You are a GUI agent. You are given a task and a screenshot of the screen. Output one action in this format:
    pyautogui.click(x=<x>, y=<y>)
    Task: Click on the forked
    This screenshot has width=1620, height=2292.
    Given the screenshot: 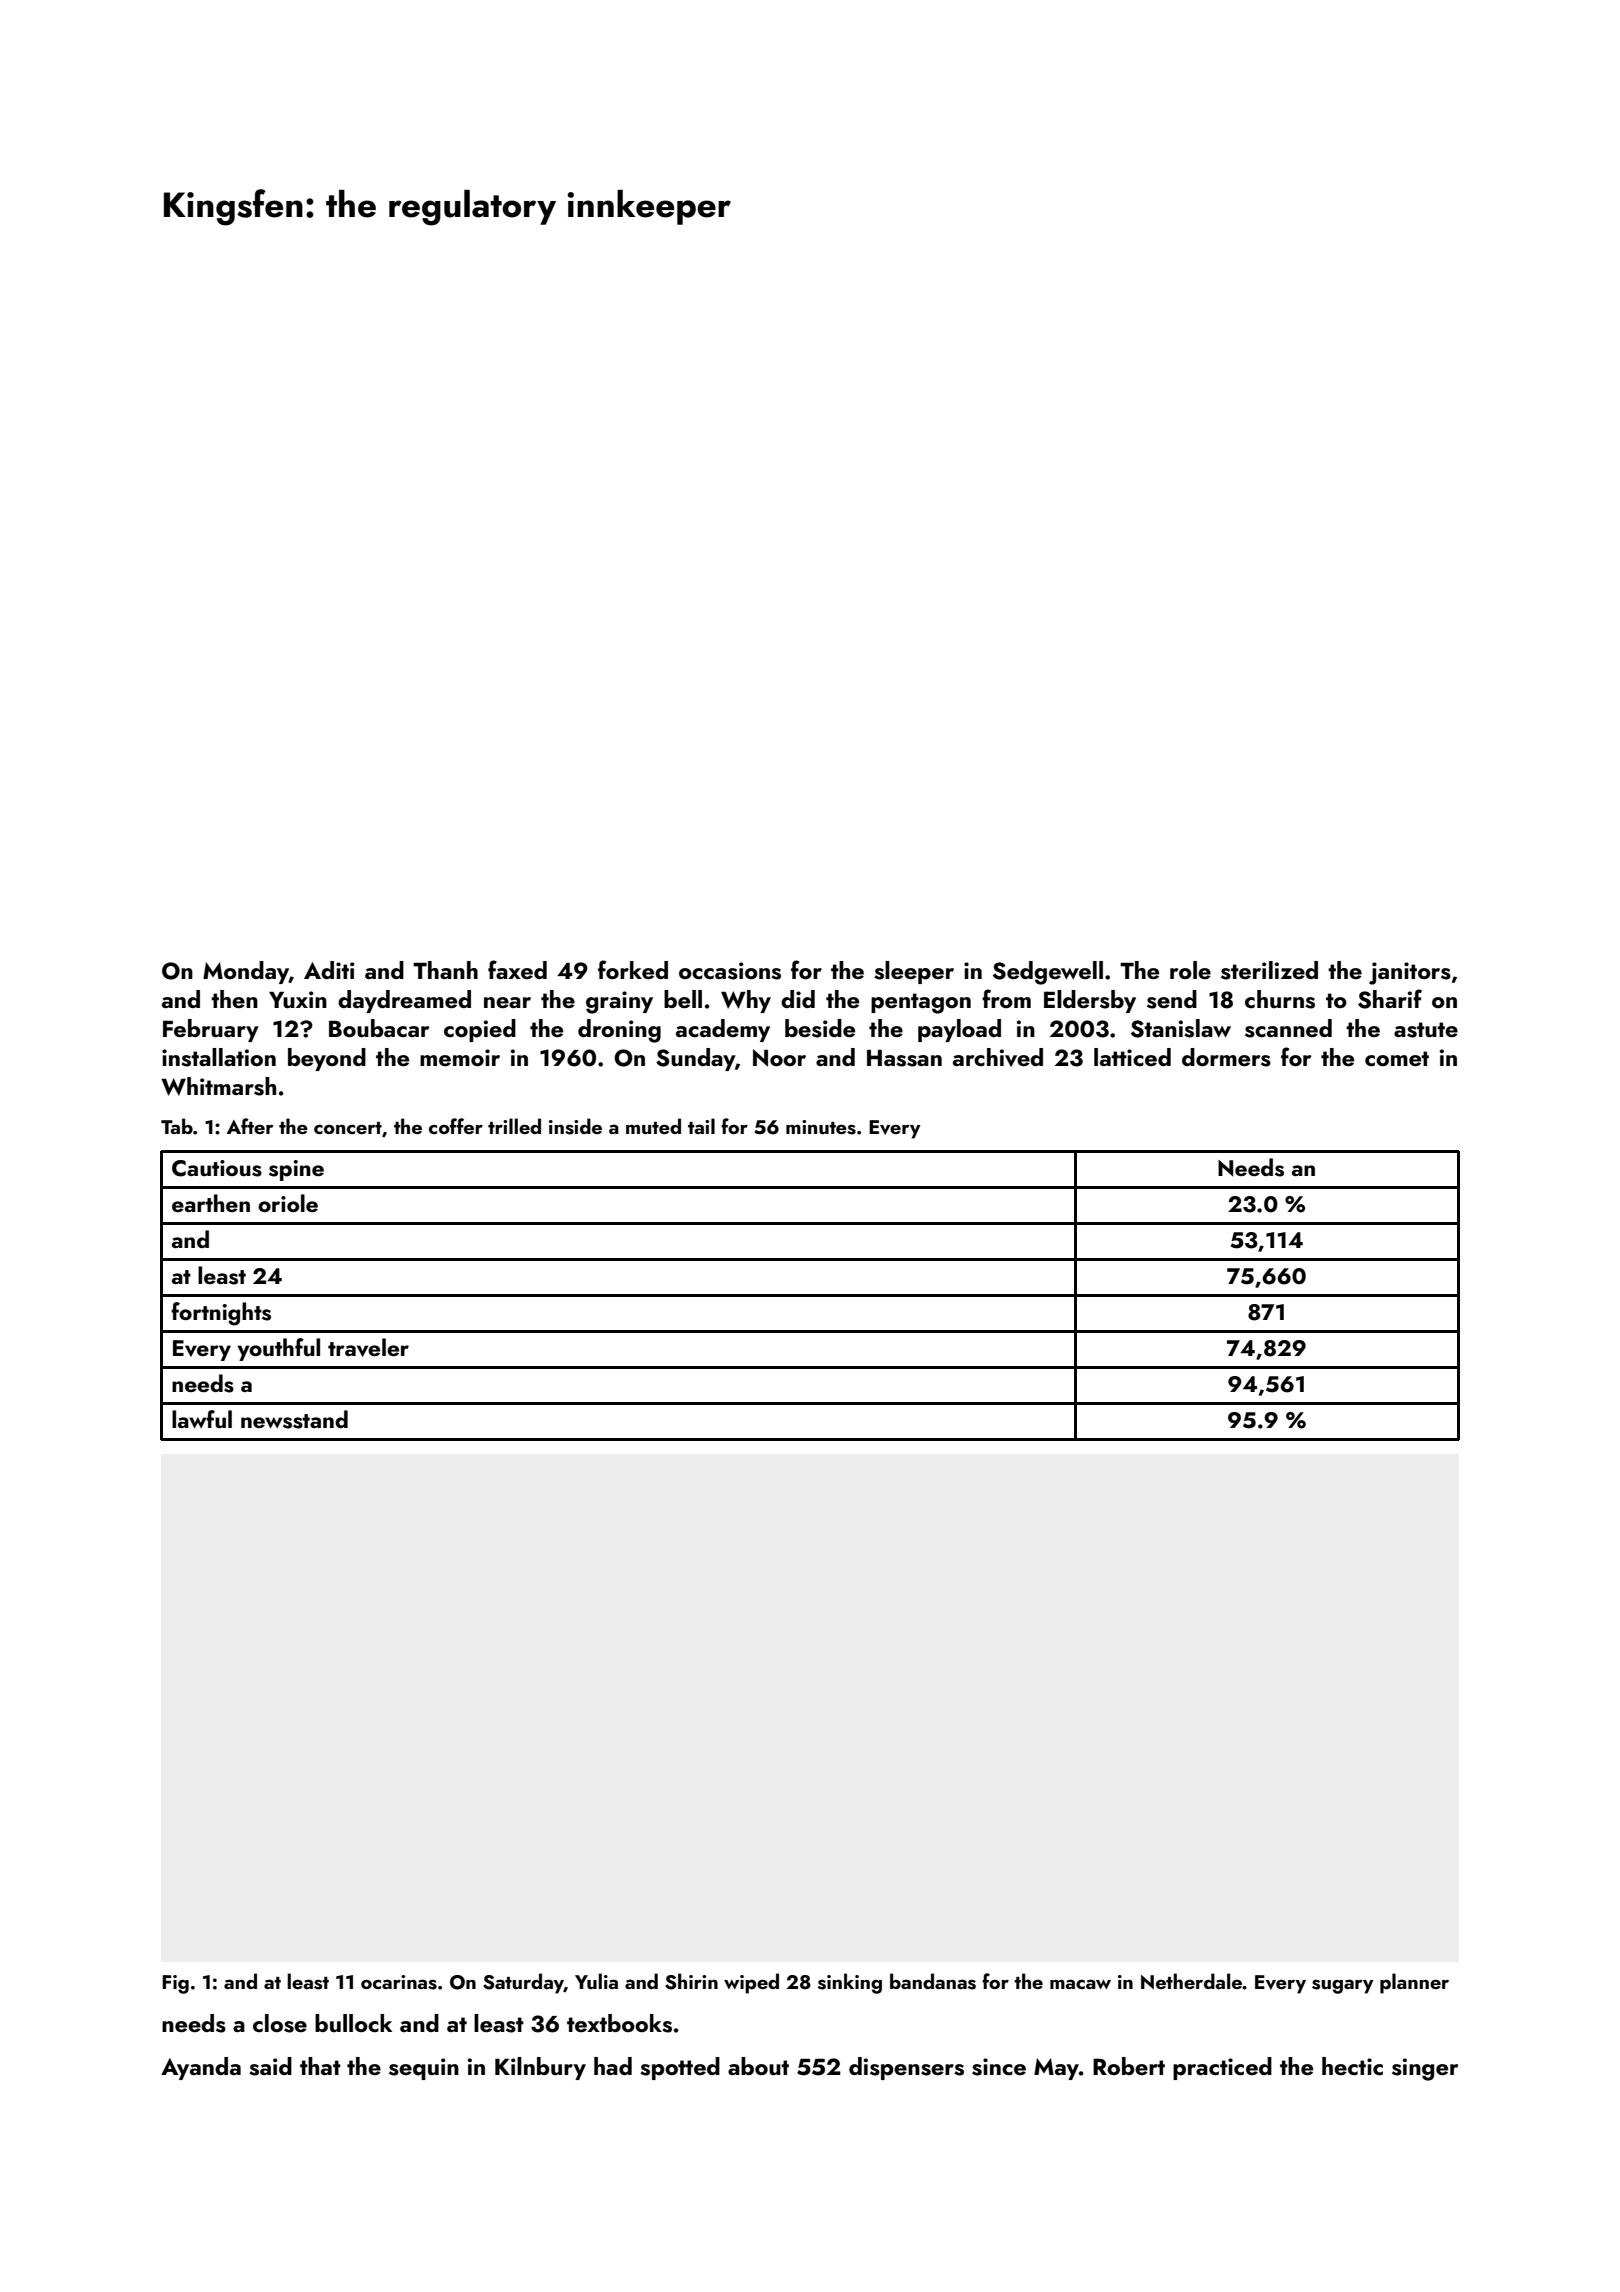 What is the action you would take?
    pyautogui.click(x=633, y=969)
